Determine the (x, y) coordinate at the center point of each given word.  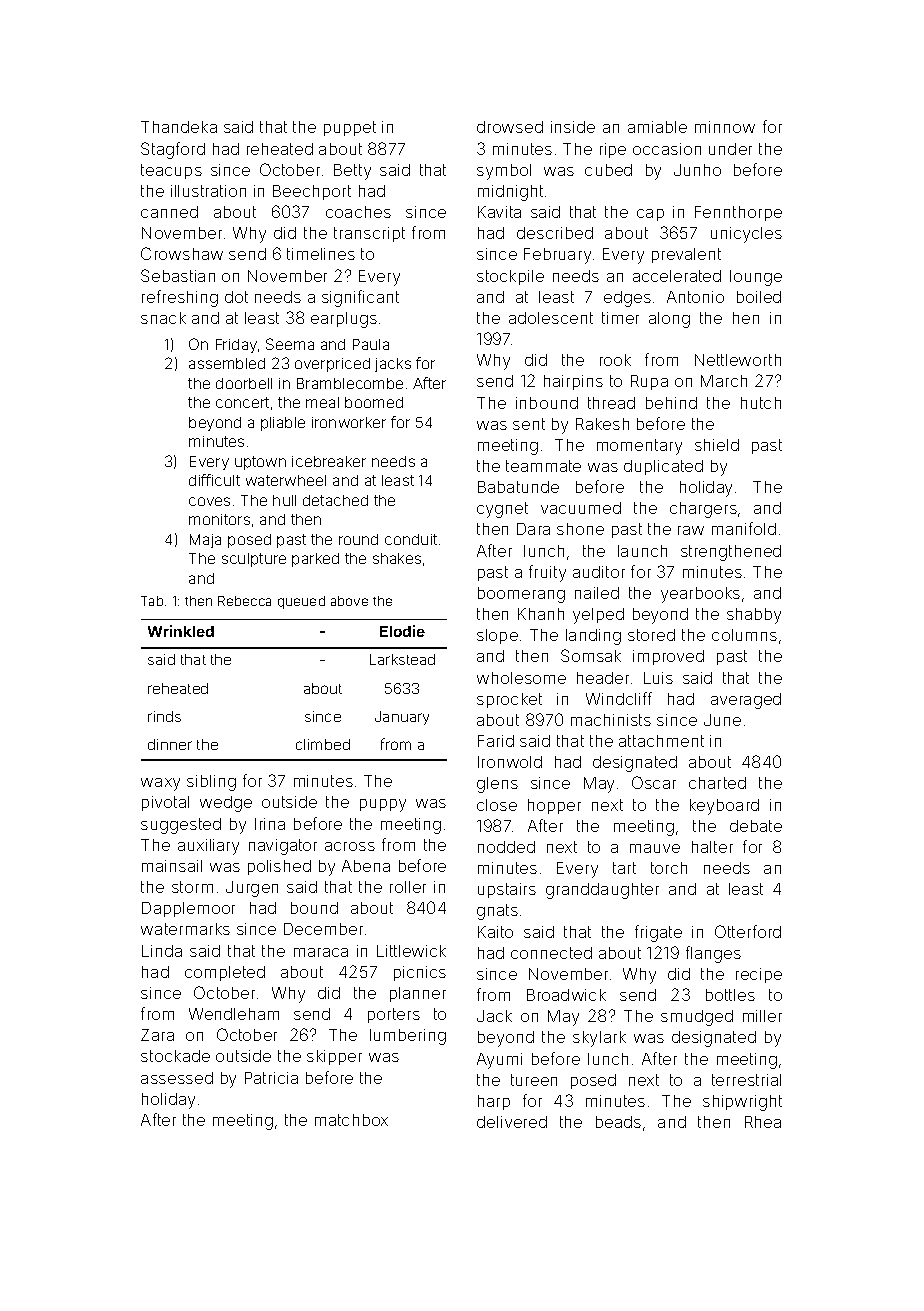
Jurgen (252, 889)
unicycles (746, 235)
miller (762, 1016)
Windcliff (619, 698)
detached (335, 500)
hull (284, 500)
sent (529, 424)
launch (642, 551)
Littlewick (411, 951)
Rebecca (244, 601)
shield (717, 445)
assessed (177, 1078)
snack (163, 318)
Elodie (402, 631)
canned (169, 212)
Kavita (499, 212)
